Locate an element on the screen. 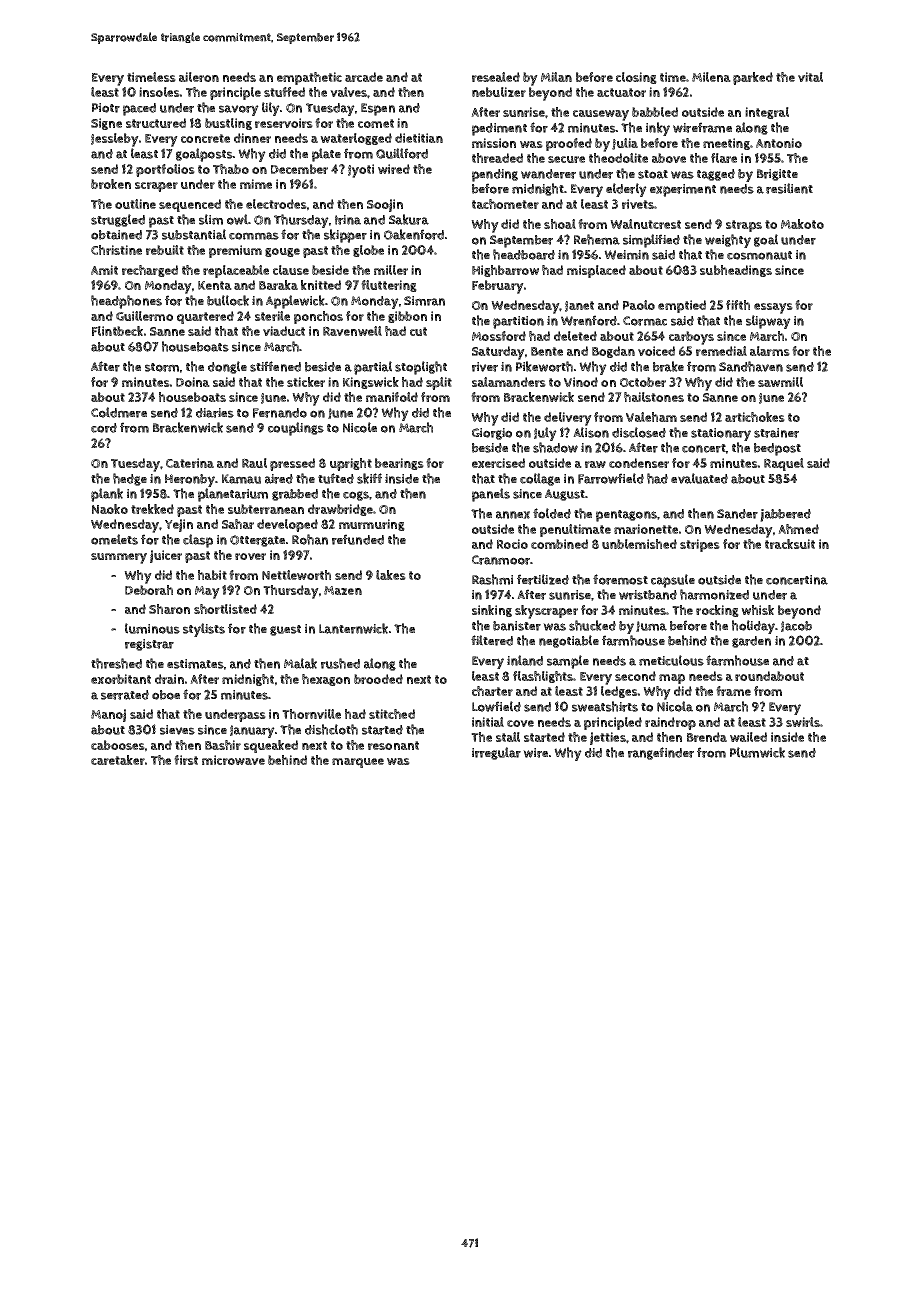 Image resolution: width=924 pixels, height=1308 pixels. pending is located at coordinates (495, 175).
